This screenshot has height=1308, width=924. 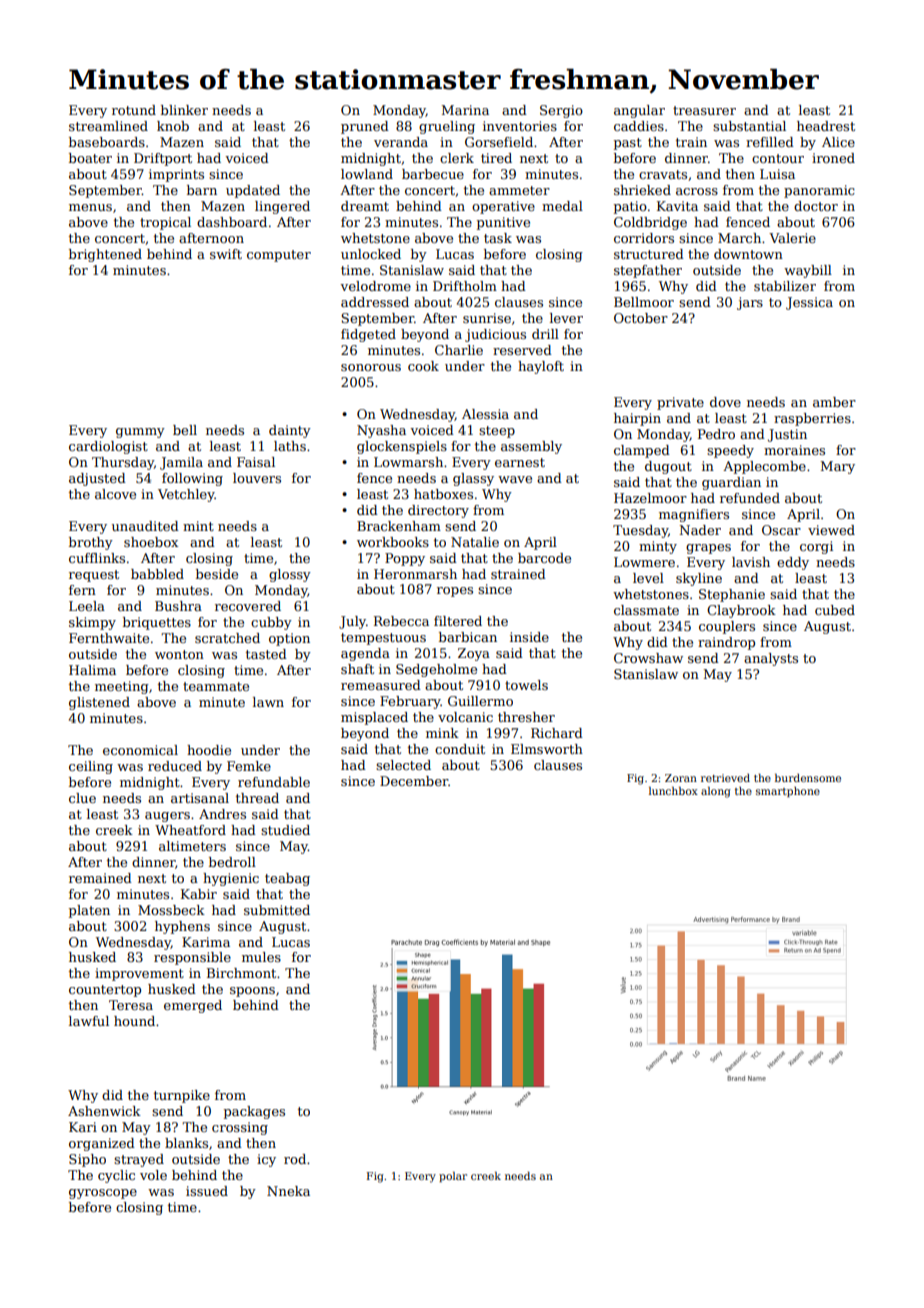 What do you see at coordinates (107, 142) in the screenshot?
I see `baseboards` at bounding box center [107, 142].
